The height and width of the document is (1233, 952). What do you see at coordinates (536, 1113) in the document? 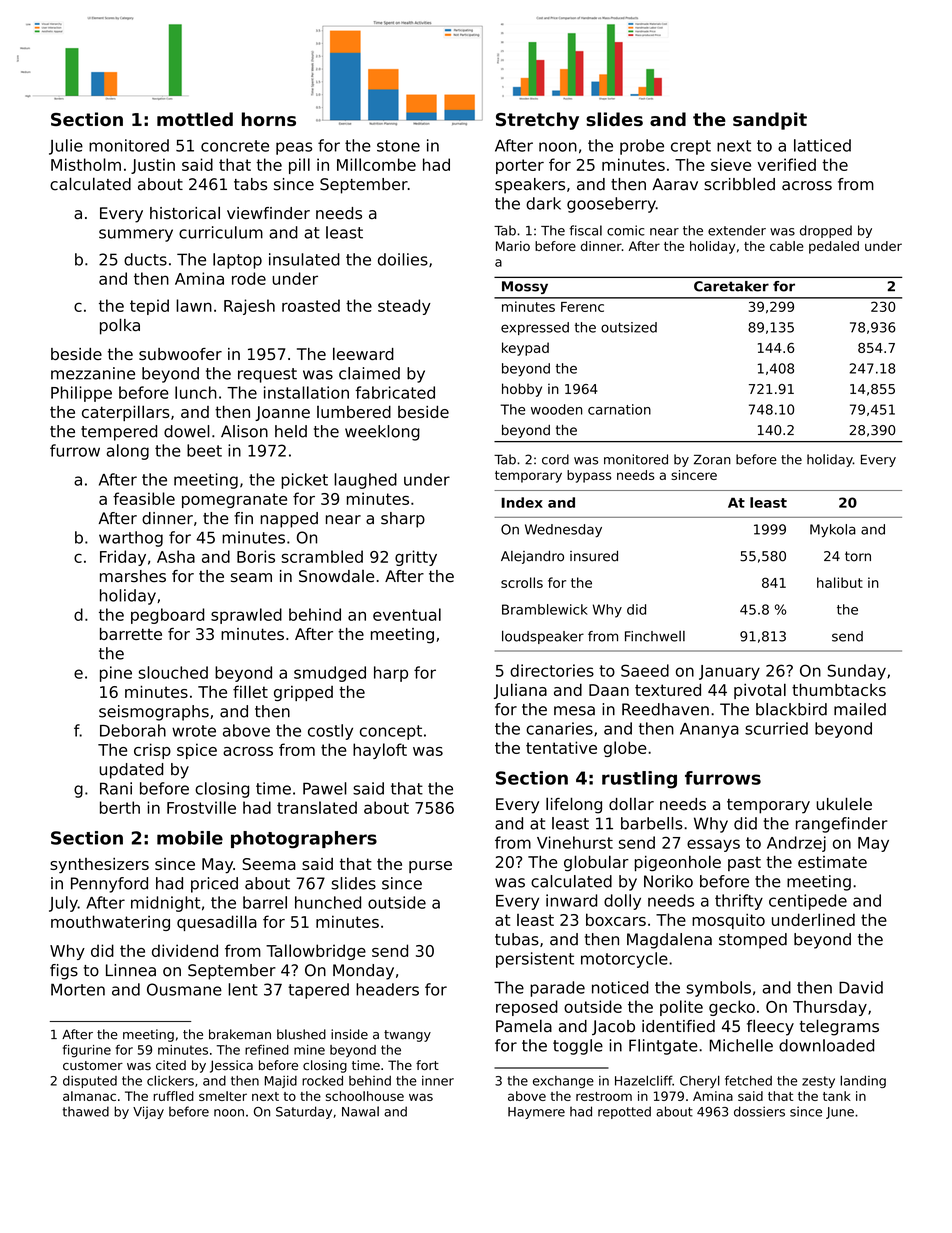
I see `Haymere` at bounding box center [536, 1113].
